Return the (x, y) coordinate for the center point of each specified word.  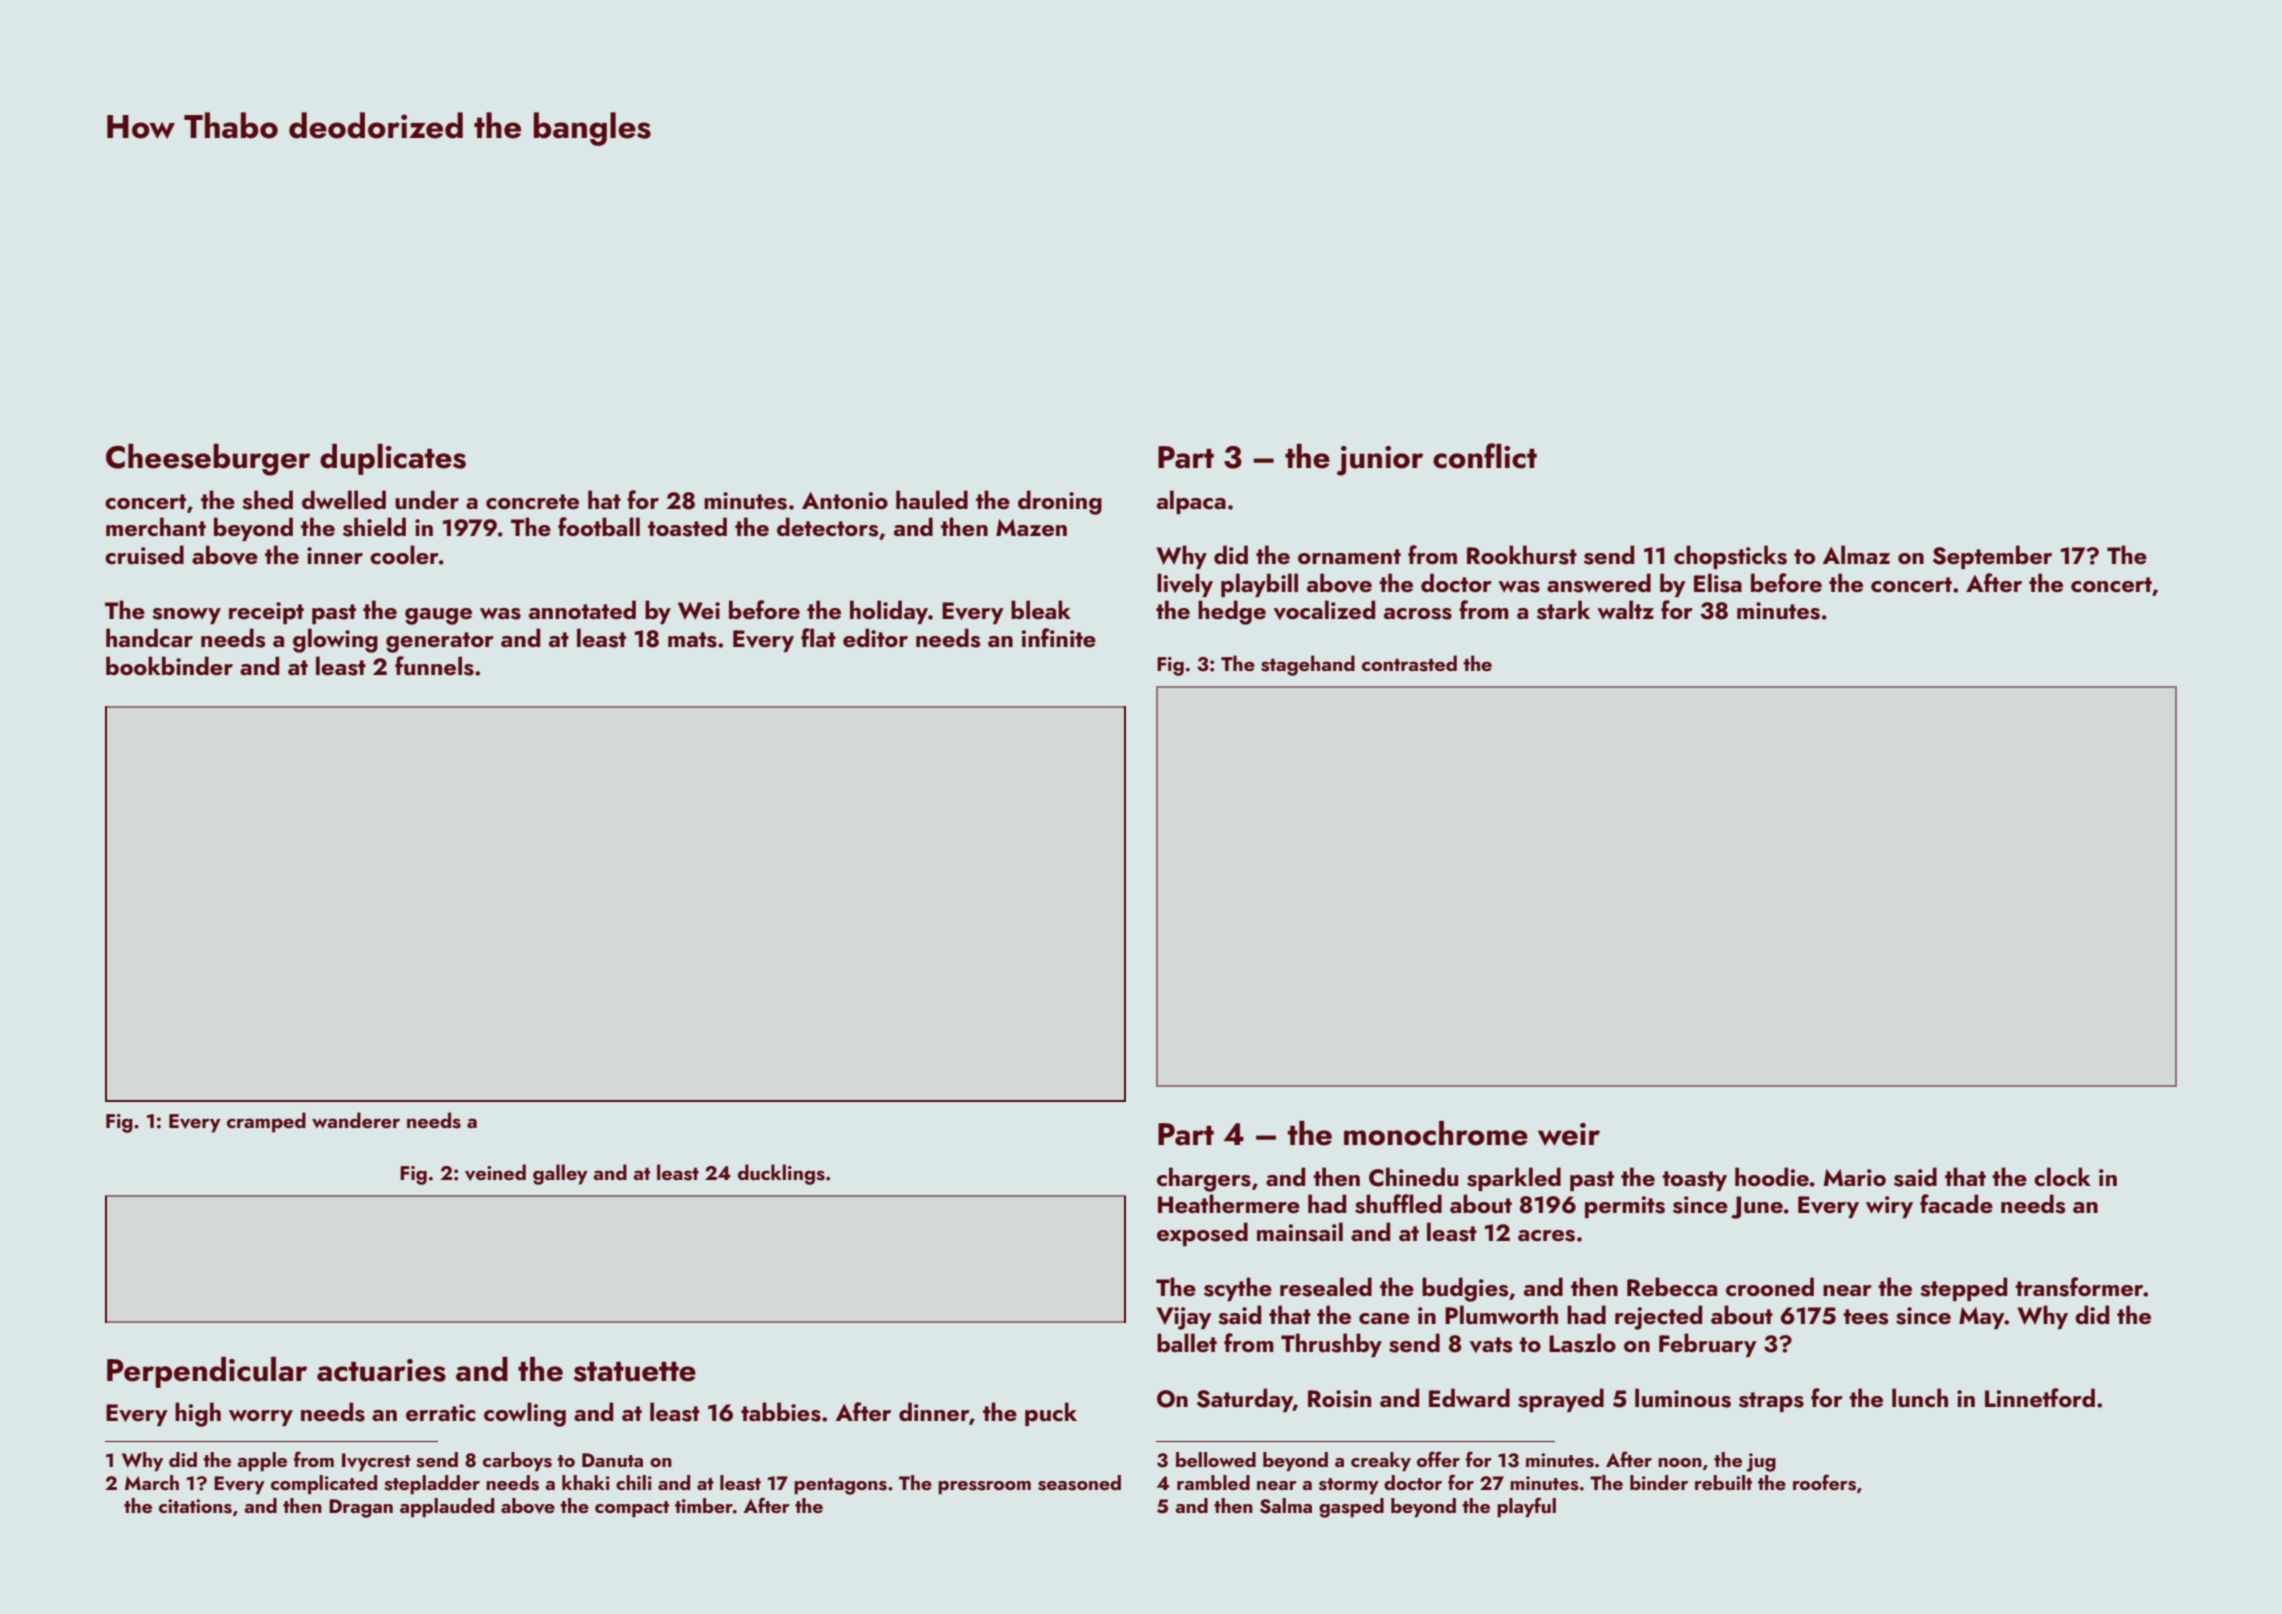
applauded (447, 1508)
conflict (1485, 456)
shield (374, 527)
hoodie (1772, 1176)
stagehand (1308, 665)
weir (1569, 1134)
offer (1438, 1459)
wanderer (356, 1120)
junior (1380, 461)
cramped (266, 1122)
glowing (335, 640)
